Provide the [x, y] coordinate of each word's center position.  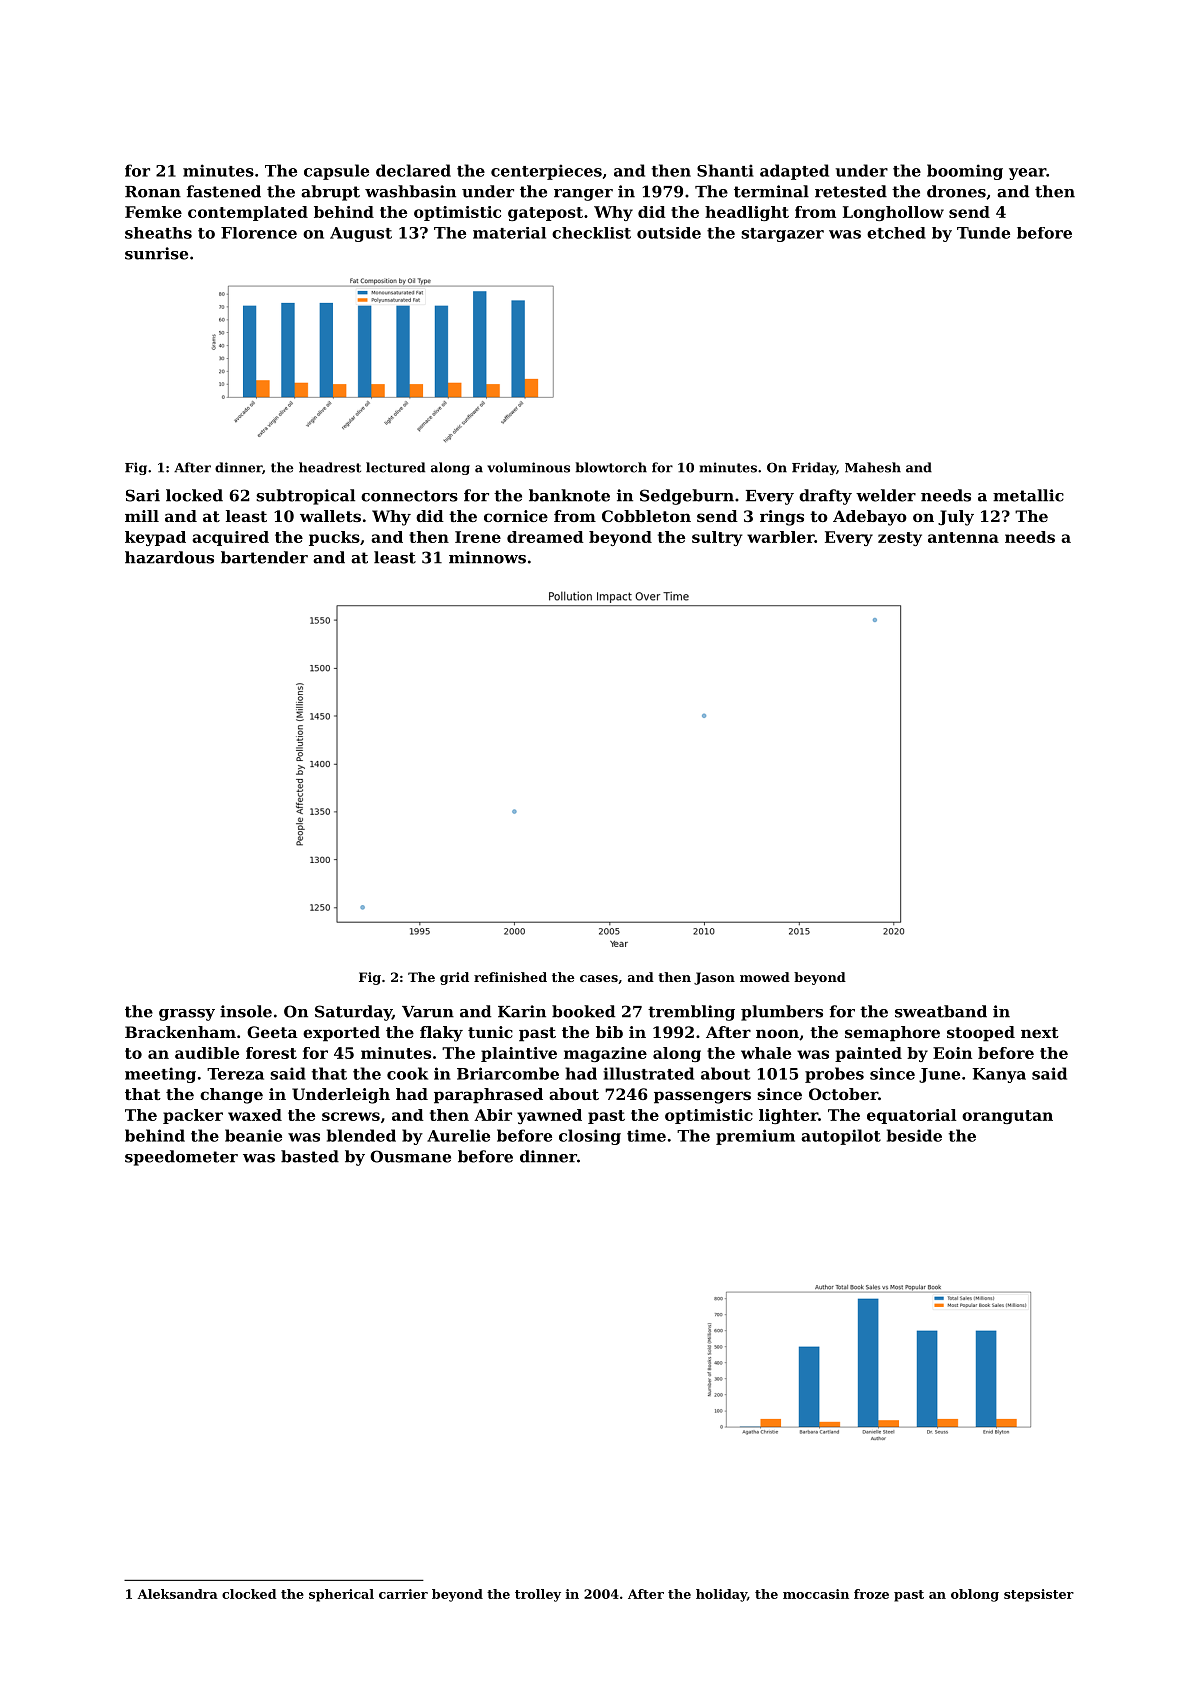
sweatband [941, 1011]
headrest [330, 467]
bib [609, 1032]
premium [755, 1137]
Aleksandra [177, 1594]
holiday [721, 1595]
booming [965, 172]
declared [413, 170]
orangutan [1007, 1117]
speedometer [181, 1158]
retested [851, 191]
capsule [336, 172]
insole [246, 1011]
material [509, 233]
